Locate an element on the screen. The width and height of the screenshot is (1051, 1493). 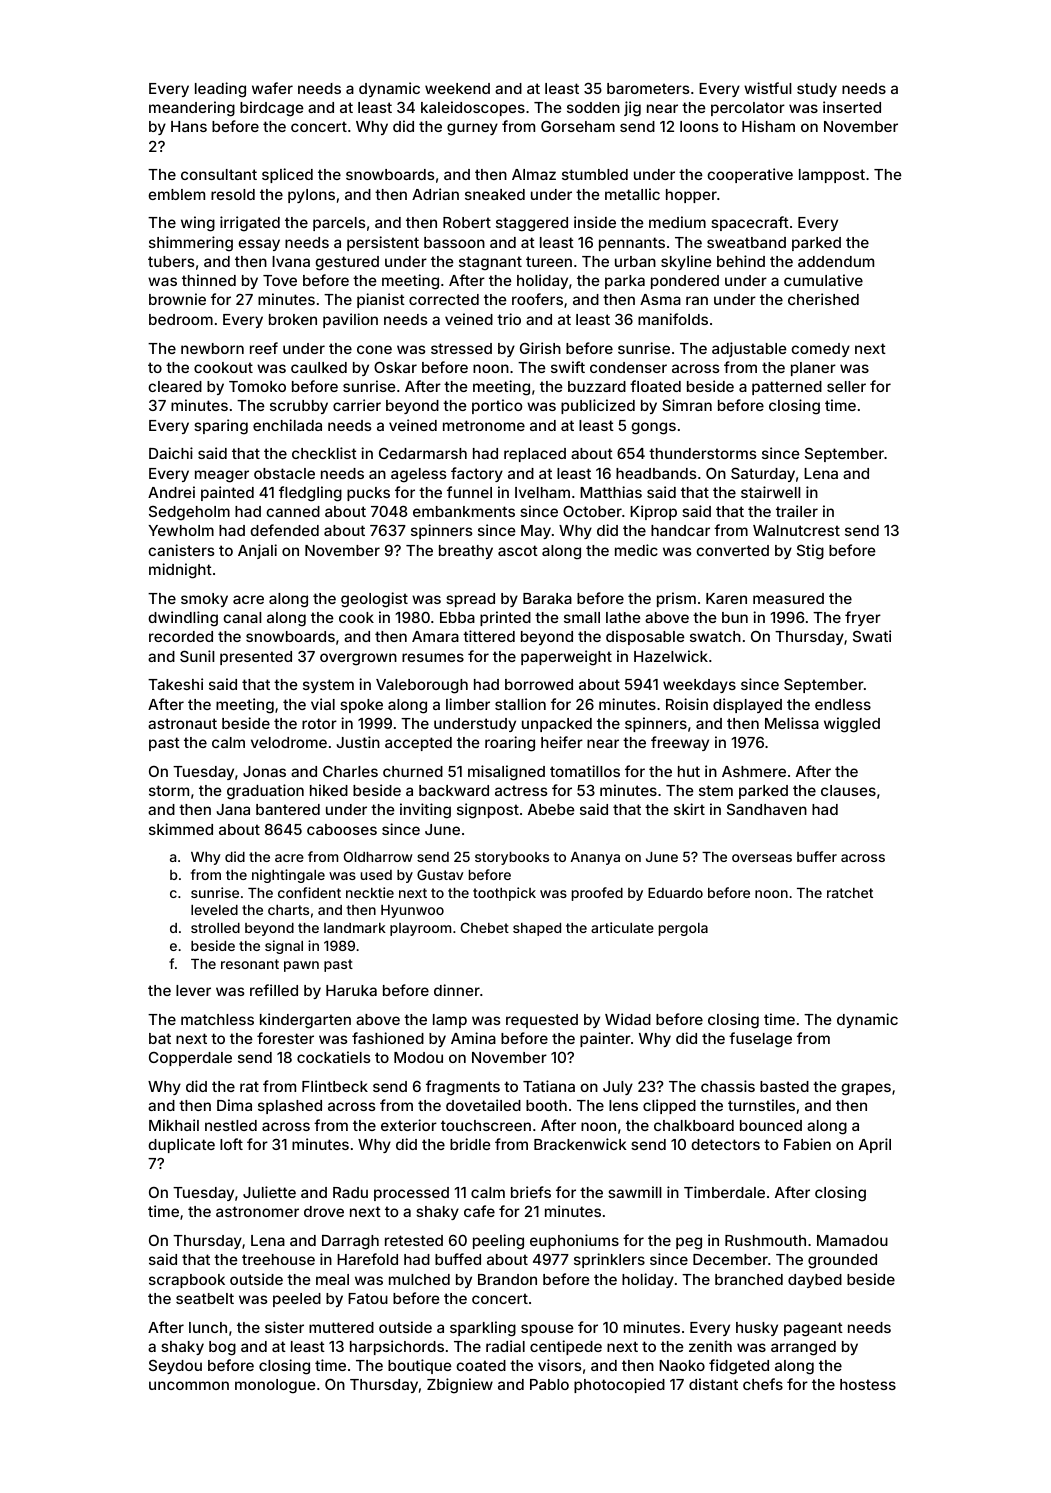
overseas is located at coordinates (762, 858).
